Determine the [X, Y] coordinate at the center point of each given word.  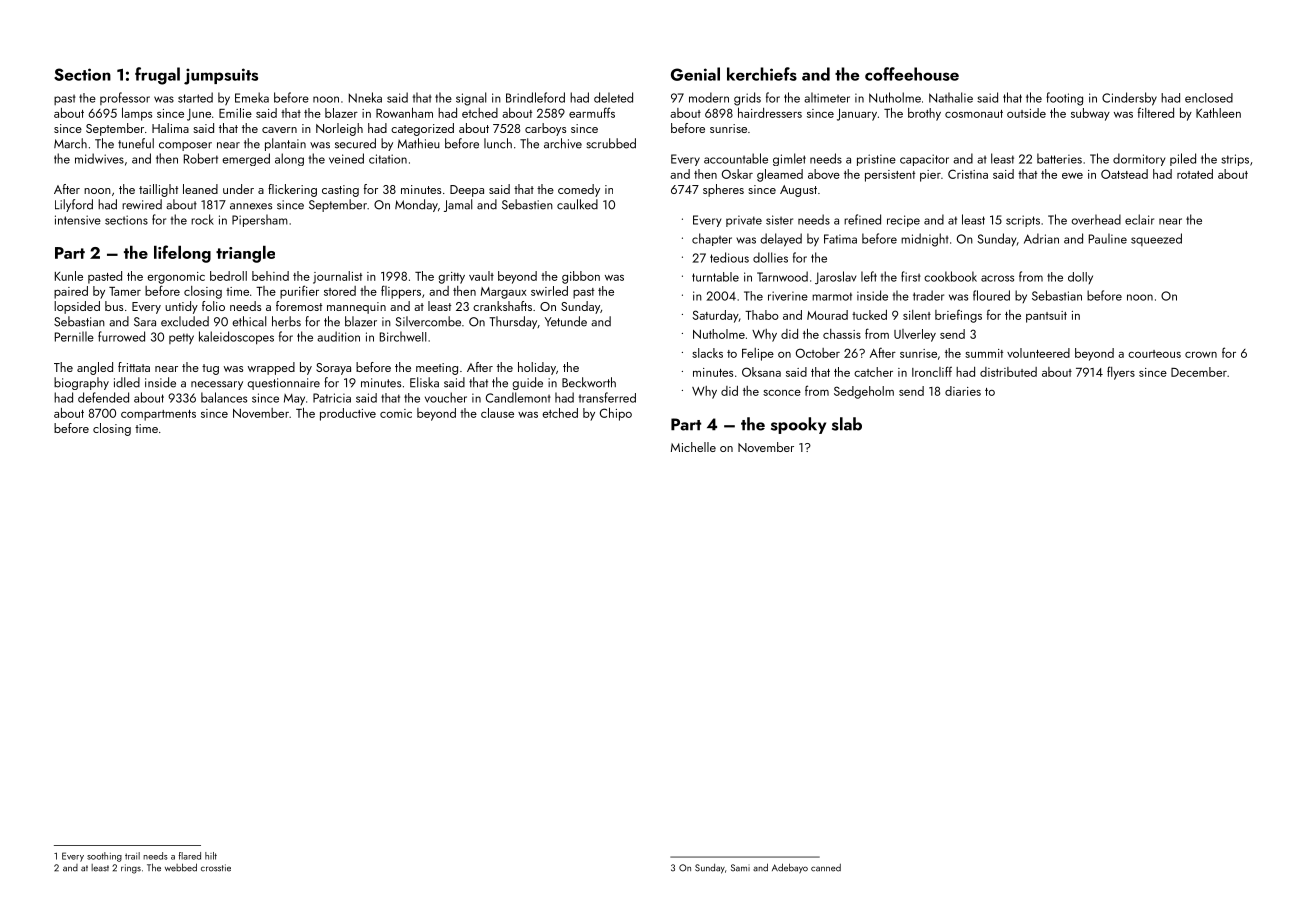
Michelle [693, 447]
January [857, 115]
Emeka [252, 97]
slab [847, 424]
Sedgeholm [864, 392]
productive [348, 414]
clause [497, 413]
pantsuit [1046, 317]
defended [103, 397]
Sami [740, 868]
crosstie [216, 868]
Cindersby [1129, 99]
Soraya [333, 369]
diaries [963, 391]
